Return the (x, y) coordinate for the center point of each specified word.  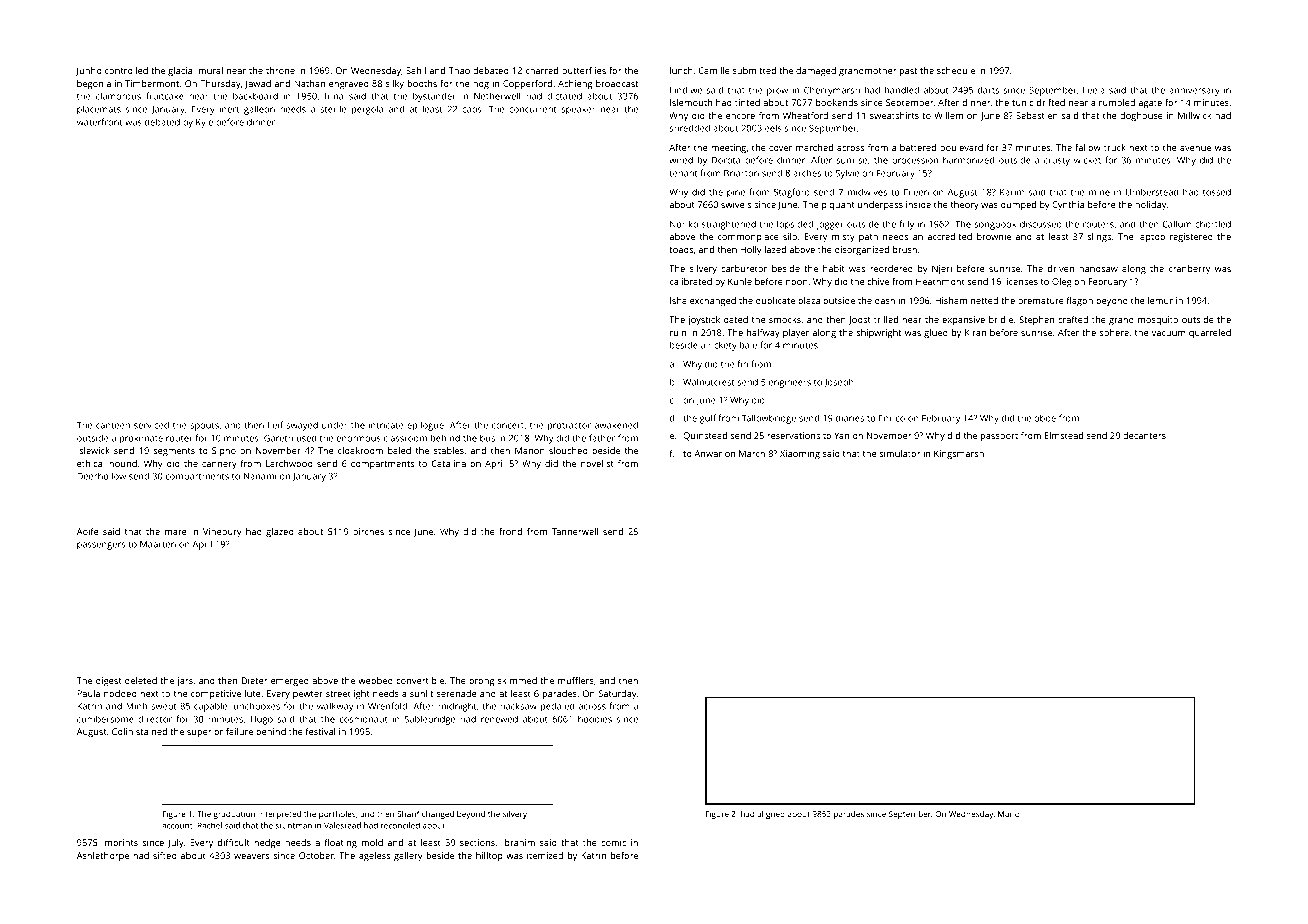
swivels (736, 204)
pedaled (558, 707)
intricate (386, 425)
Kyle (204, 123)
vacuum (1169, 333)
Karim (1012, 192)
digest (109, 681)
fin (743, 364)
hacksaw (518, 706)
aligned (771, 815)
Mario (1009, 814)
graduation (234, 815)
